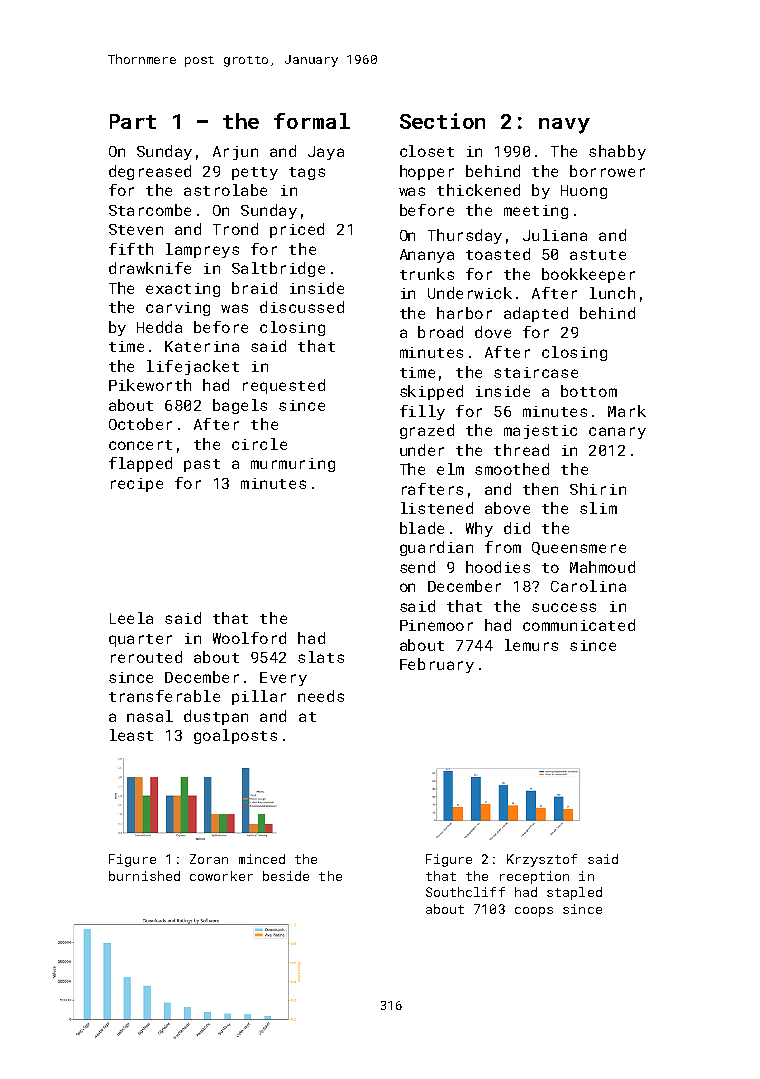 This screenshot has height=1079, width=760. I want to click on communicated, so click(579, 625).
